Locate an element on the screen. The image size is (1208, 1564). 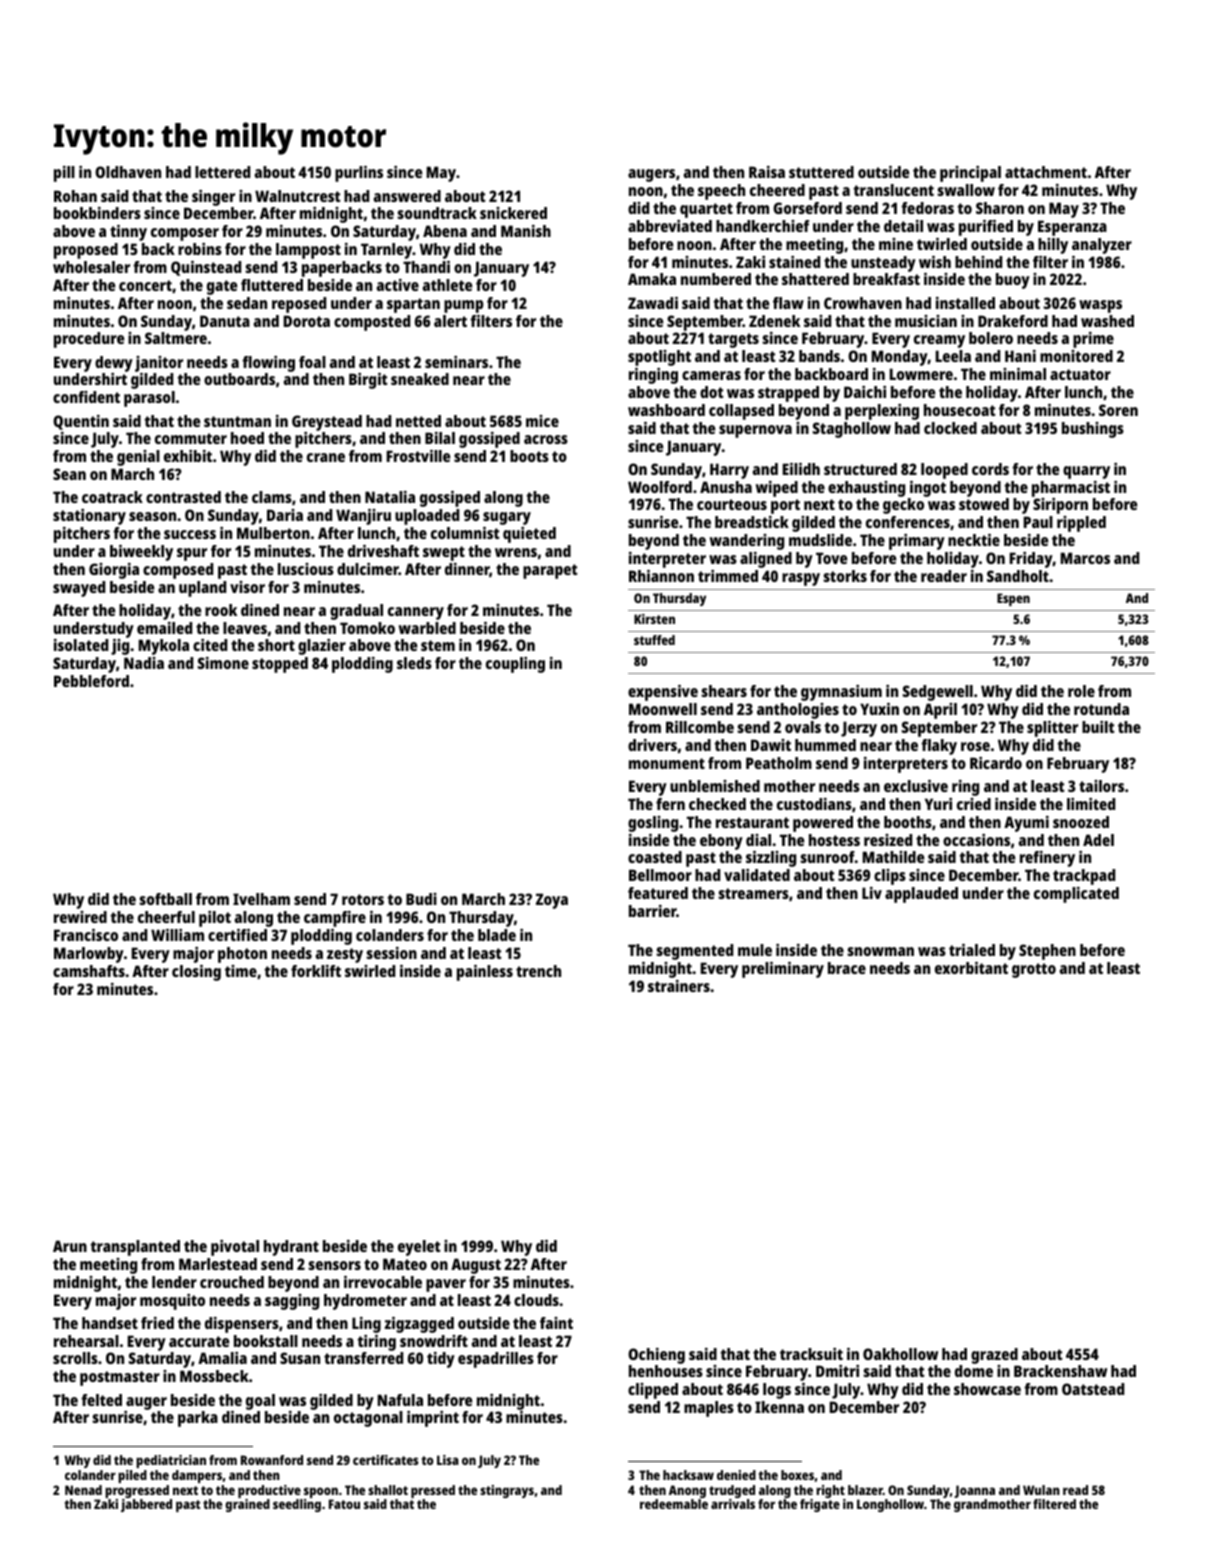
parasol is located at coordinates (149, 399).
